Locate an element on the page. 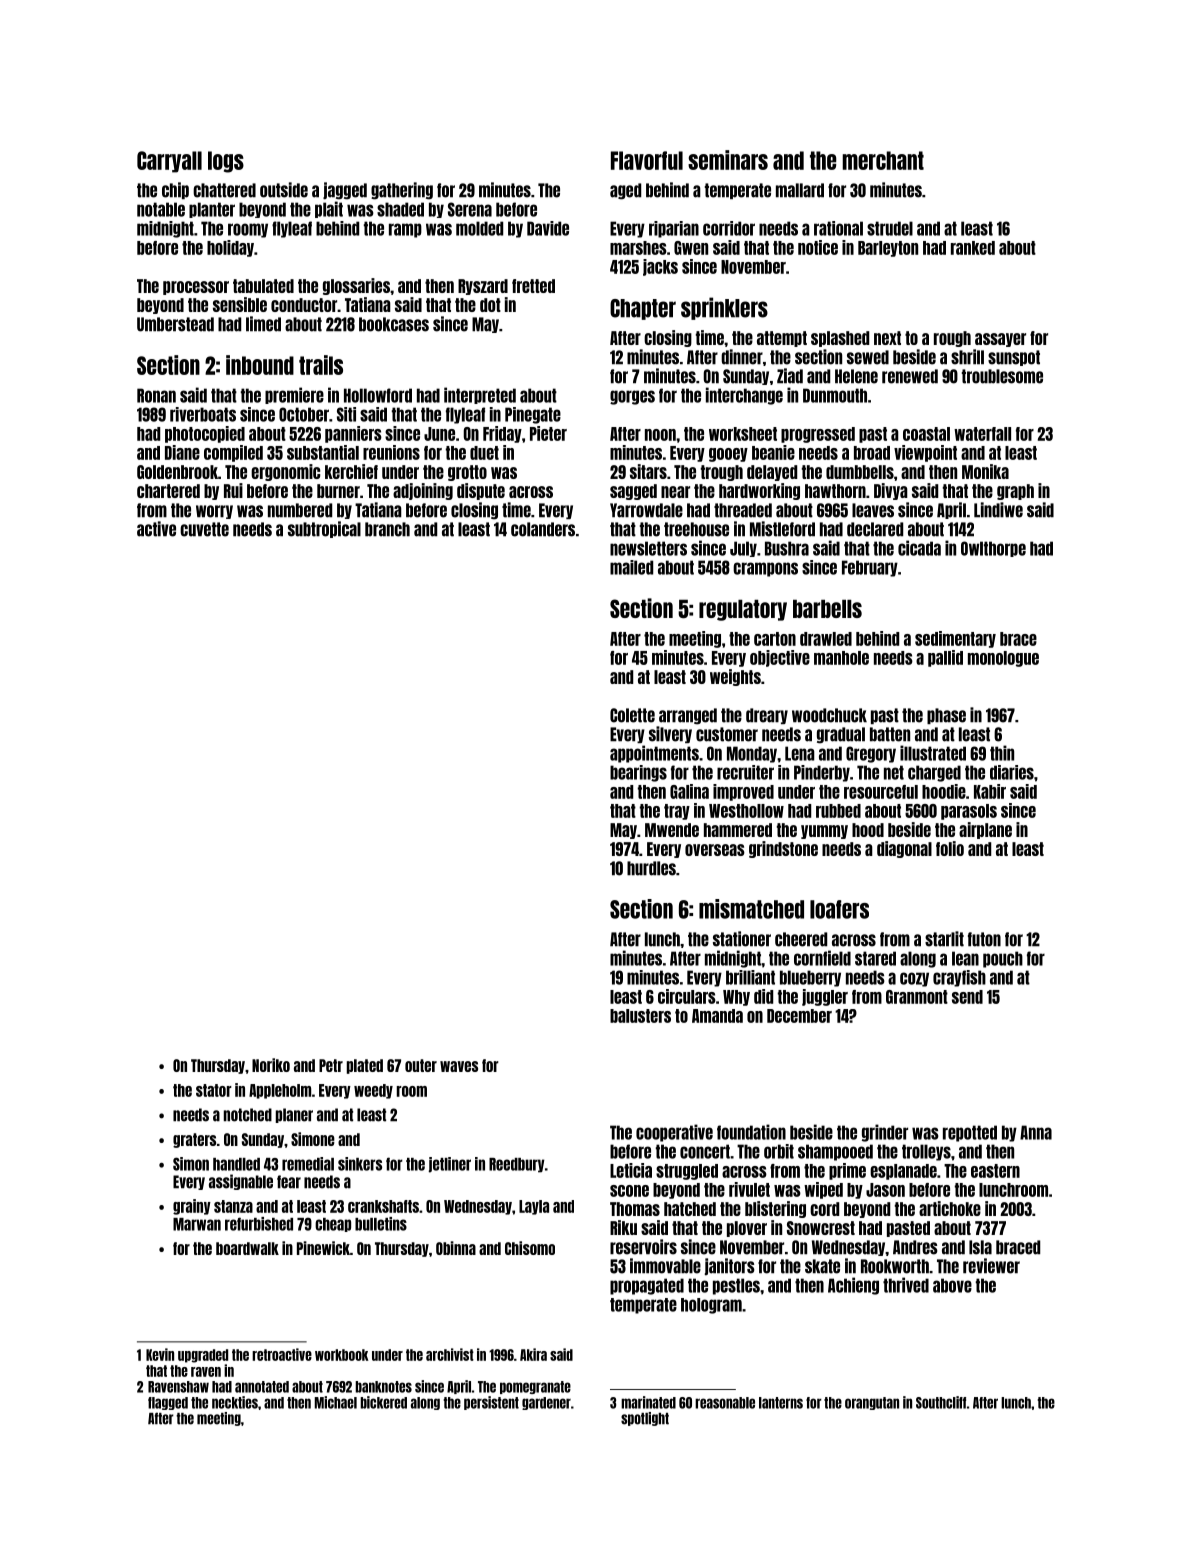 This image has height=1543, width=1192. reviewer is located at coordinates (991, 1266).
